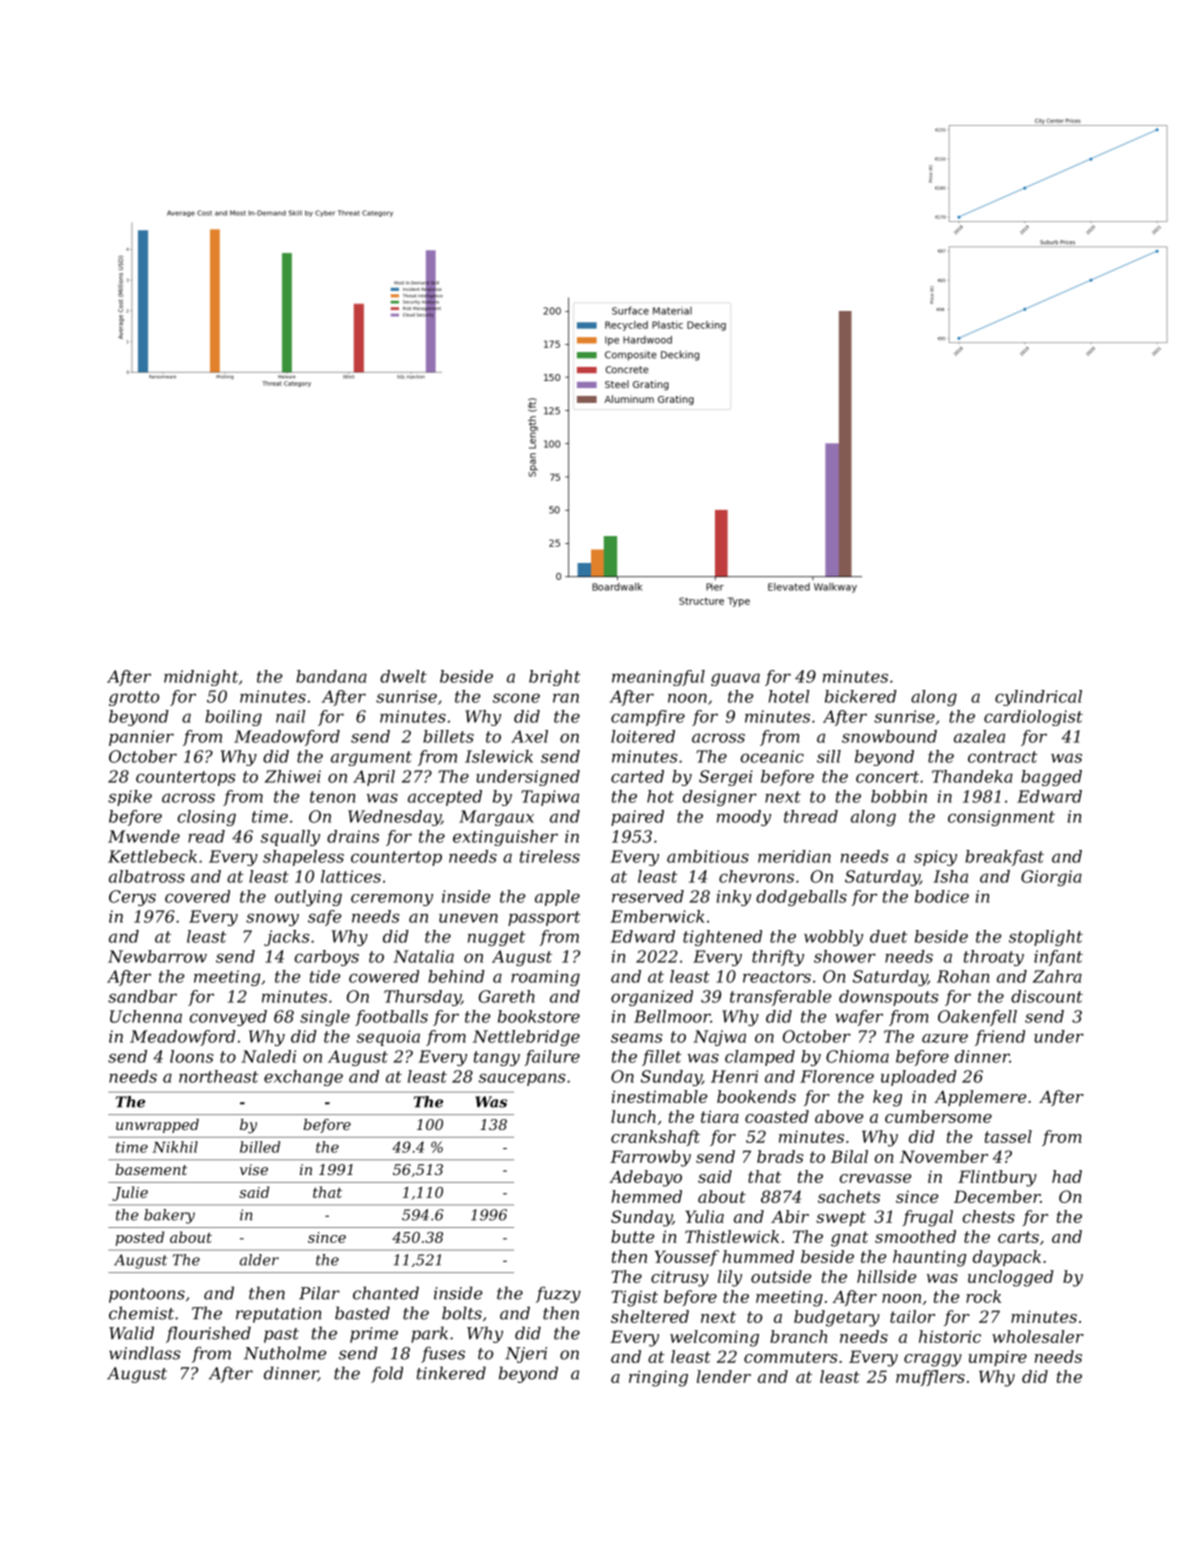 The width and height of the screenshot is (1191, 1541). Describe the element at coordinates (403, 676) in the screenshot. I see `dwelt` at that location.
